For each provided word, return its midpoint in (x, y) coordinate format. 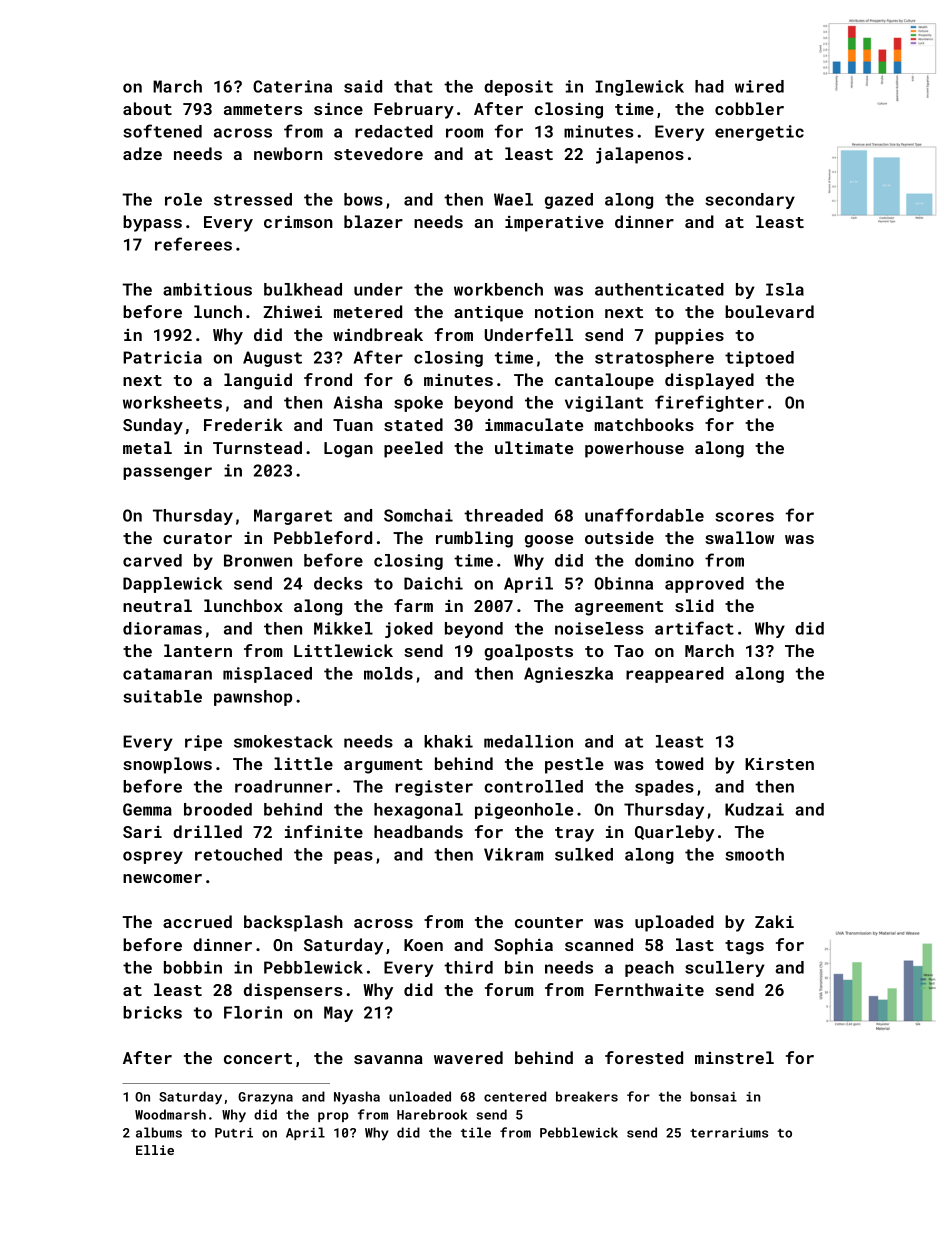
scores (744, 517)
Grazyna (265, 1098)
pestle (574, 765)
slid (694, 605)
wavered (468, 1057)
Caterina (292, 86)
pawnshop (253, 698)
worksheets (172, 402)
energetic (759, 133)
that (413, 86)
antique (488, 314)
